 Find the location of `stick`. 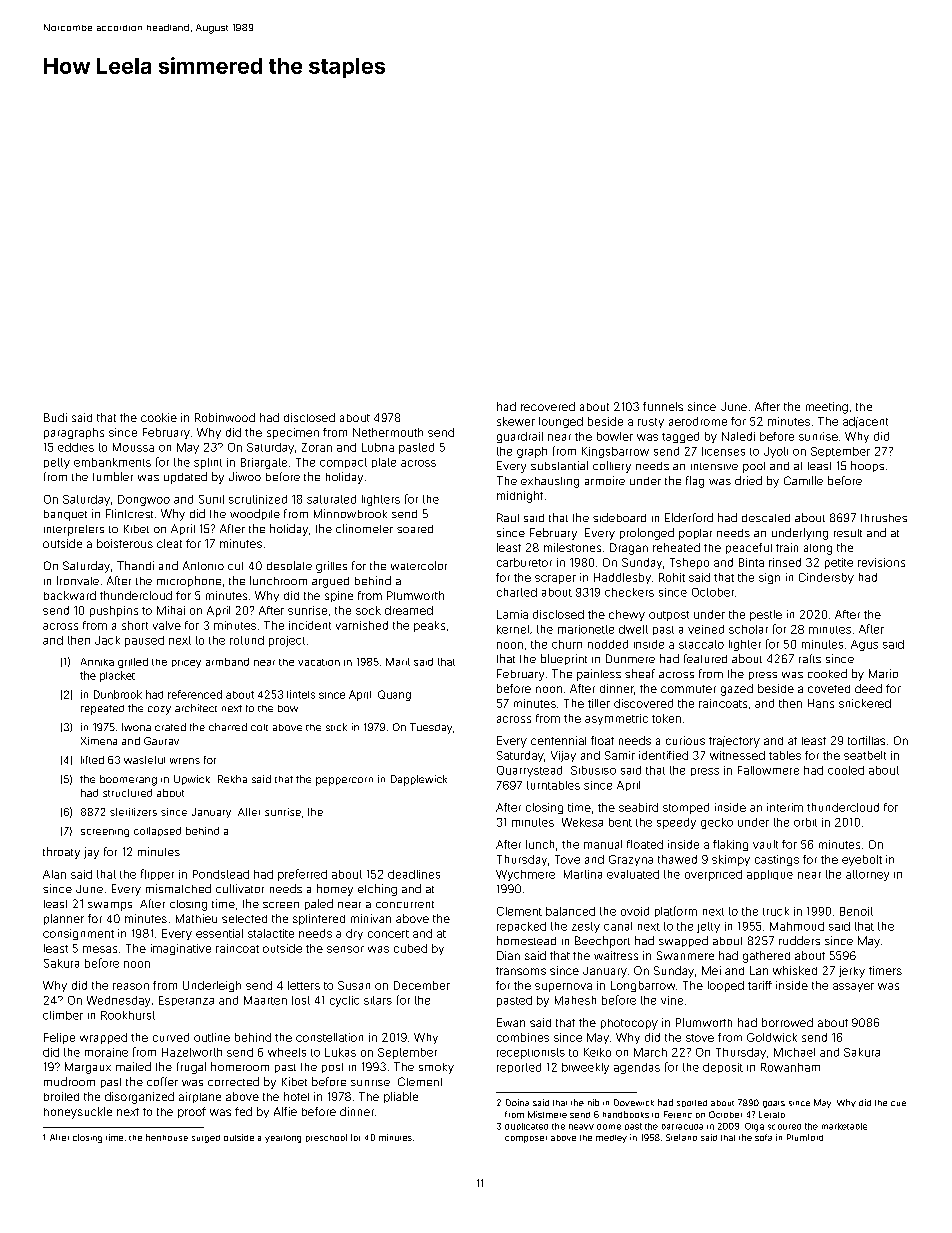

stick is located at coordinates (336, 727).
